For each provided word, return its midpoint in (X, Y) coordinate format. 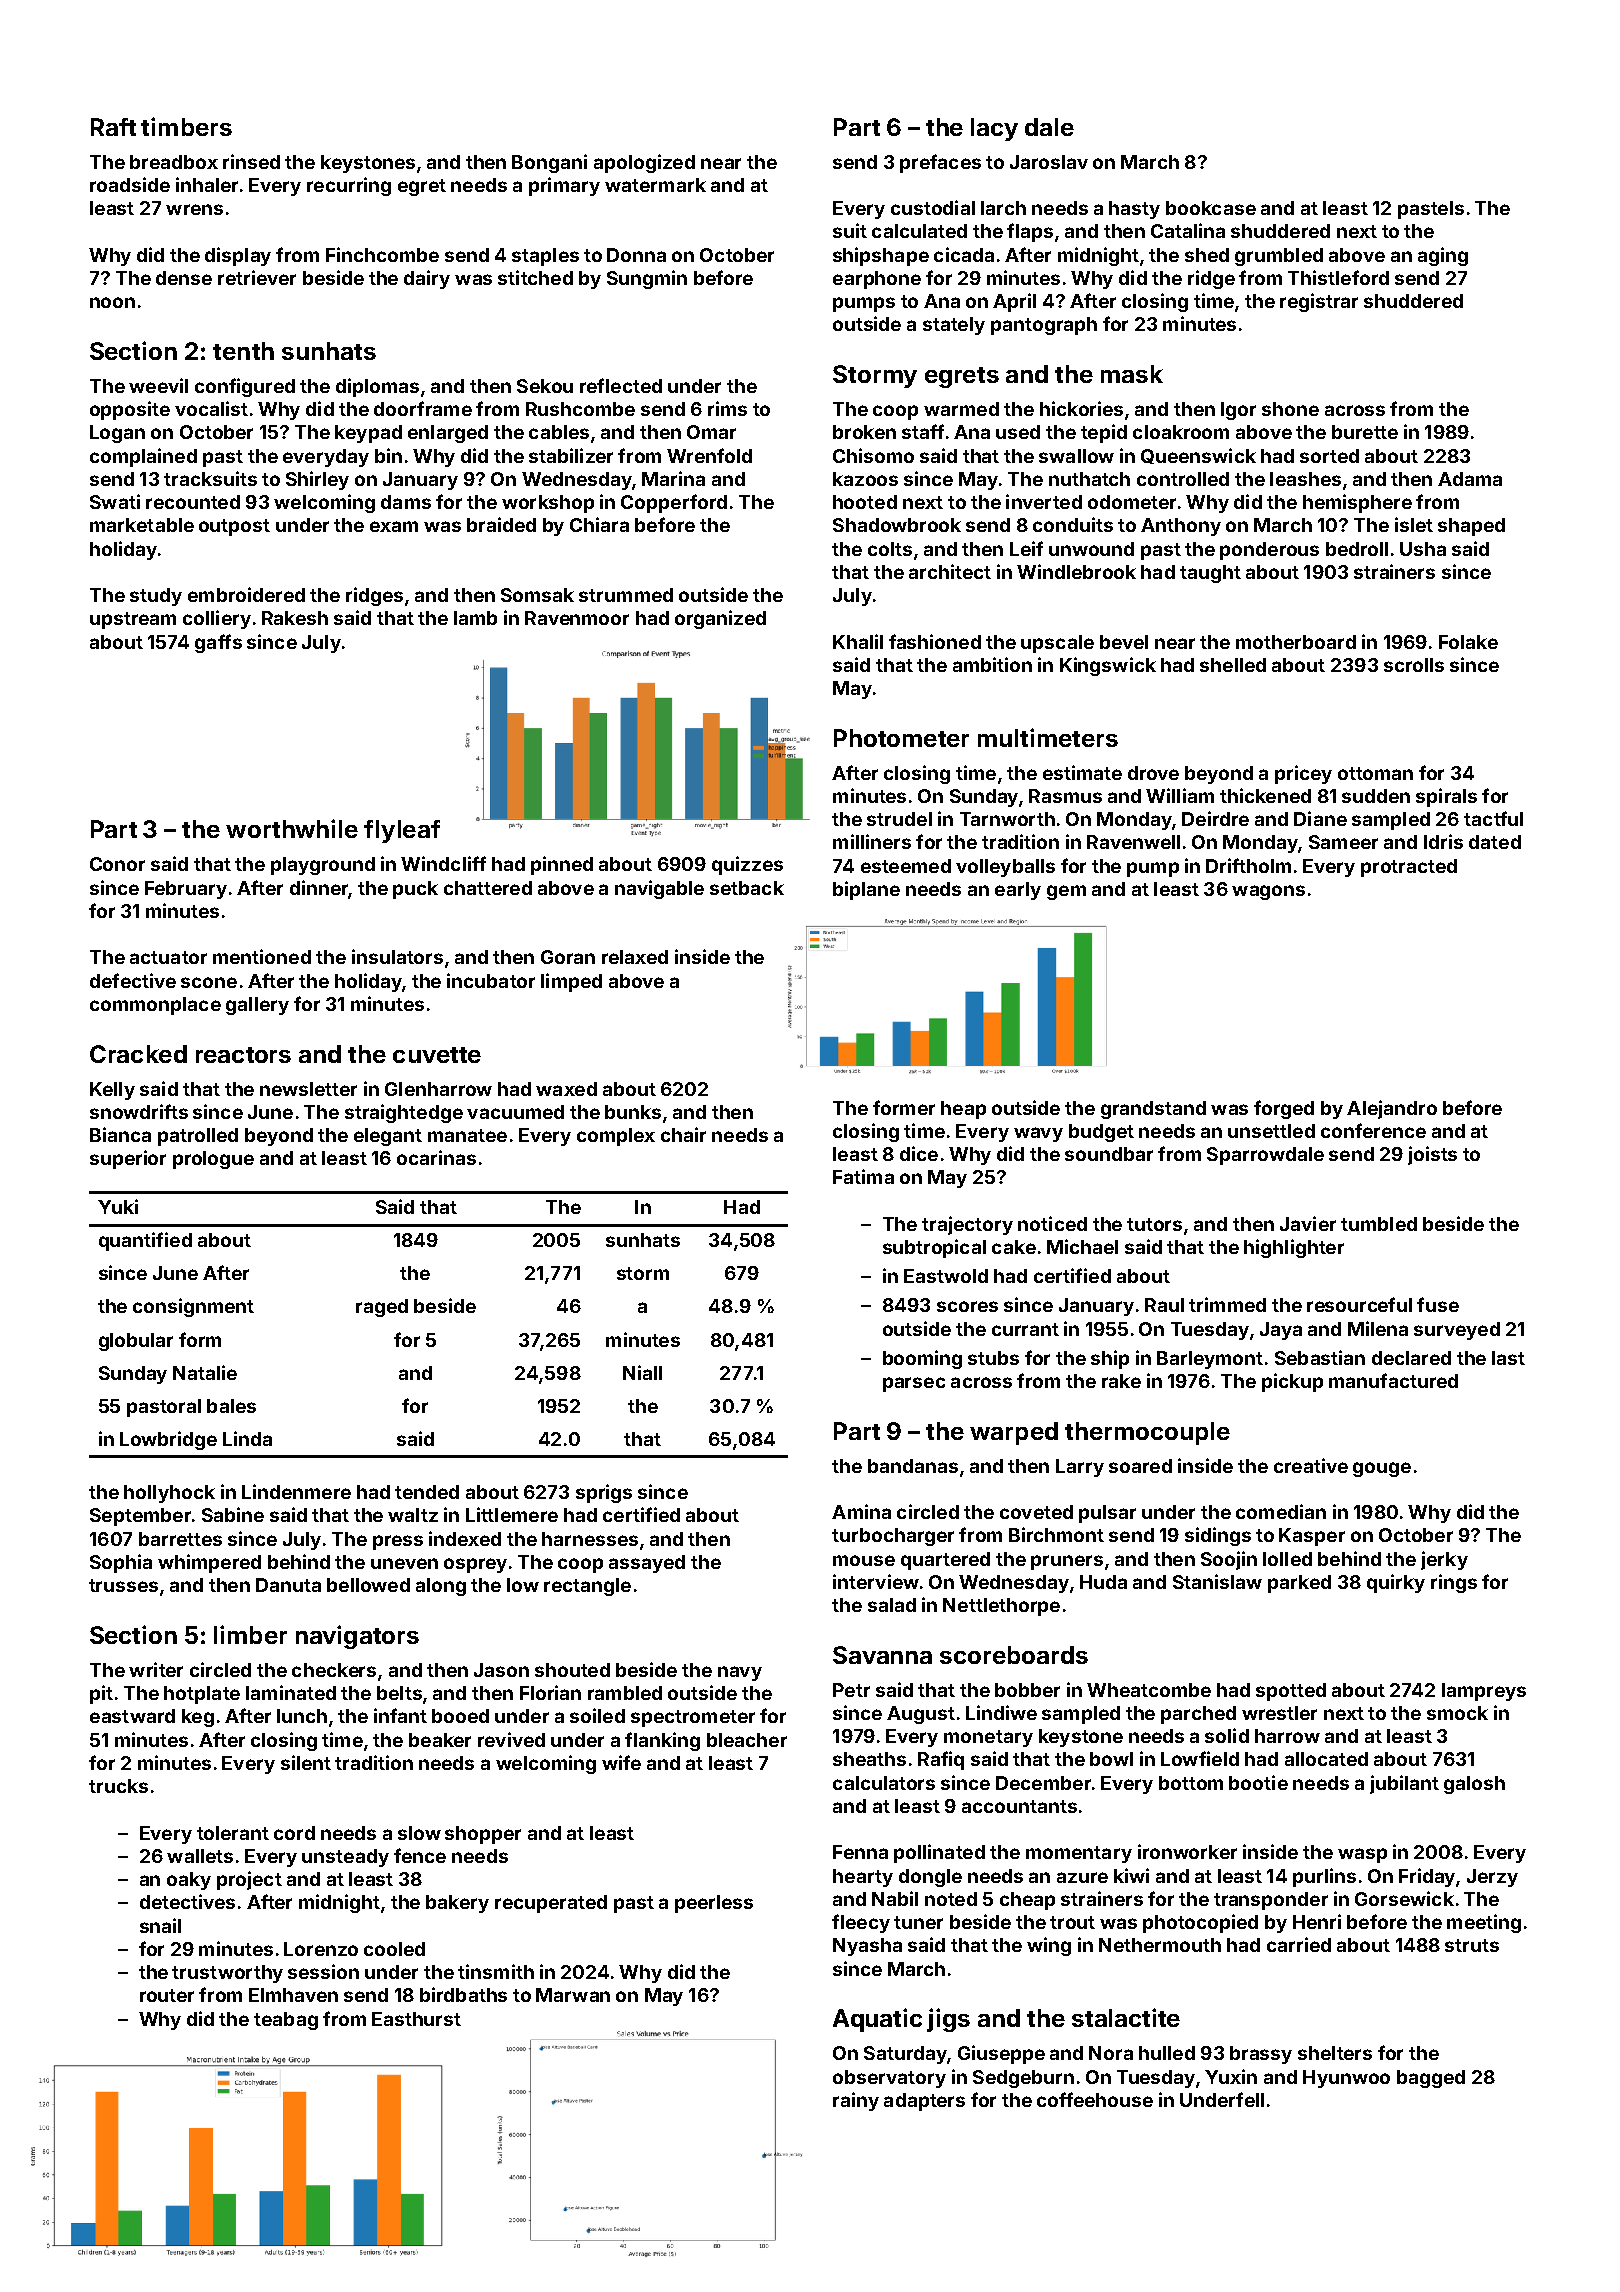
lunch (302, 1716)
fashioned (935, 641)
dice (919, 1153)
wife (621, 1762)
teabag (286, 2021)
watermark (655, 185)
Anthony (1181, 527)
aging (1443, 256)
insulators (397, 956)
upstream (133, 620)
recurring (349, 186)
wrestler (1279, 1713)
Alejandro (1392, 1109)
